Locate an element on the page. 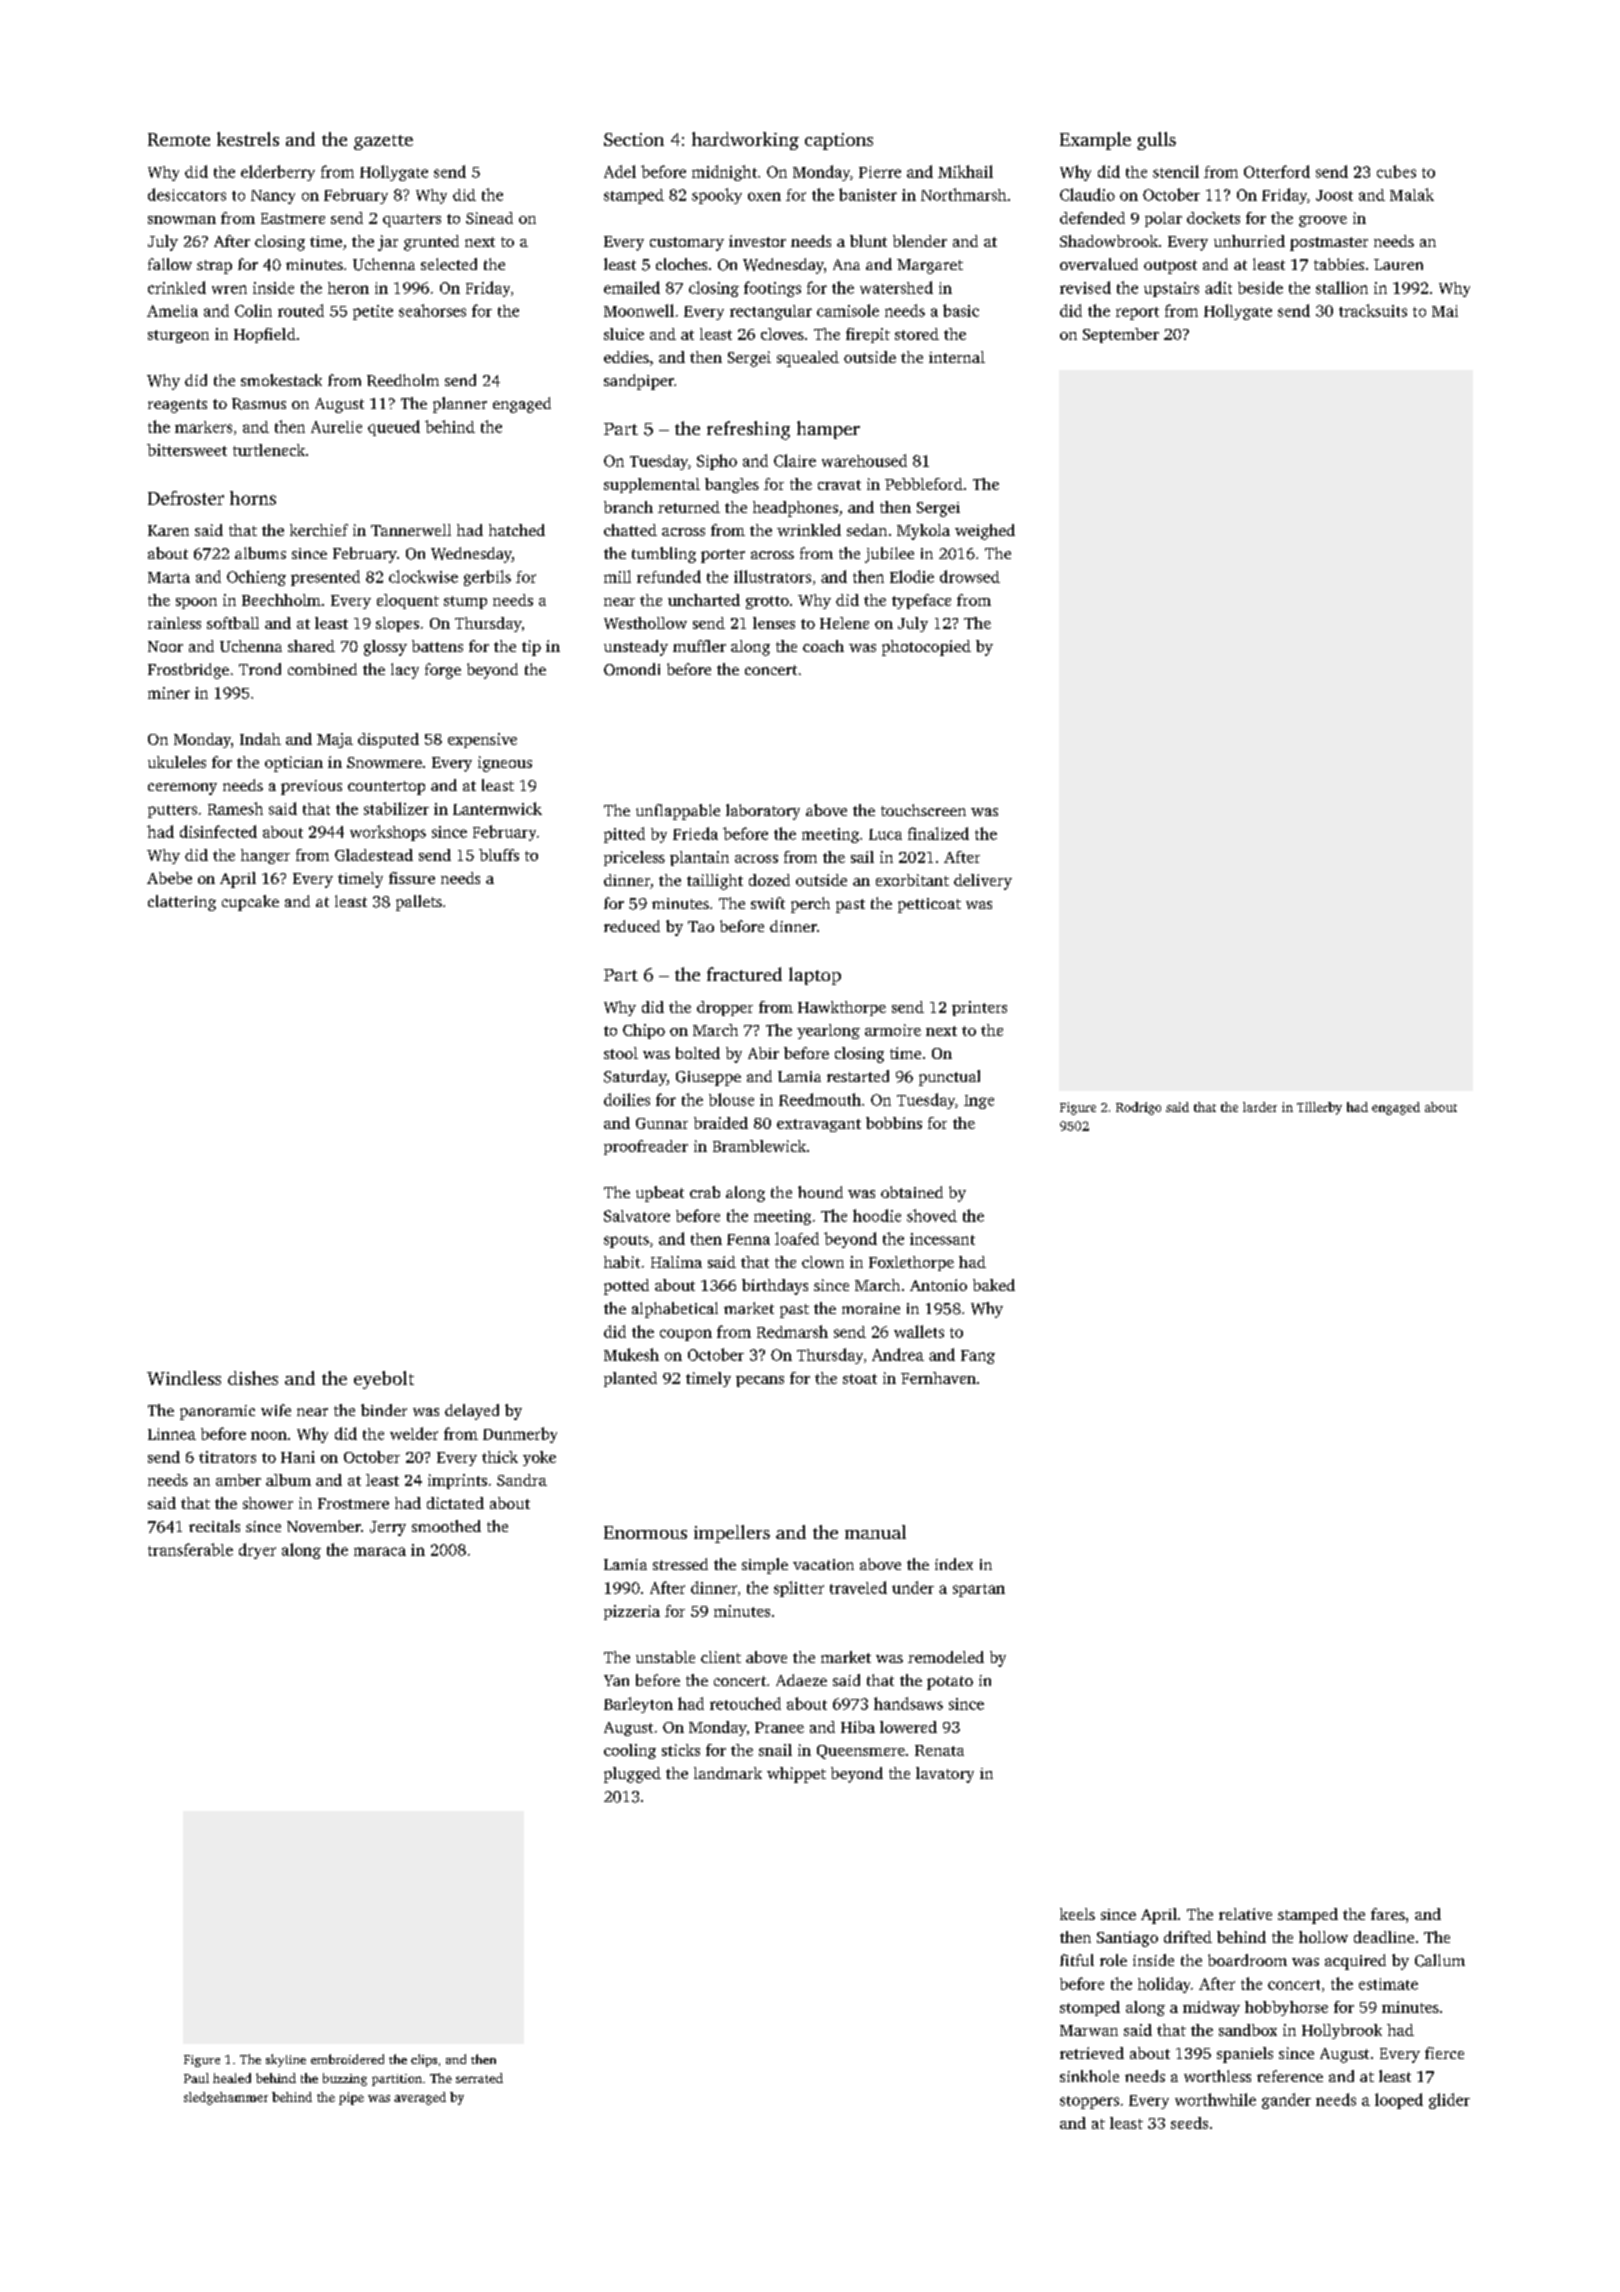  Gladestead is located at coordinates (374, 855).
